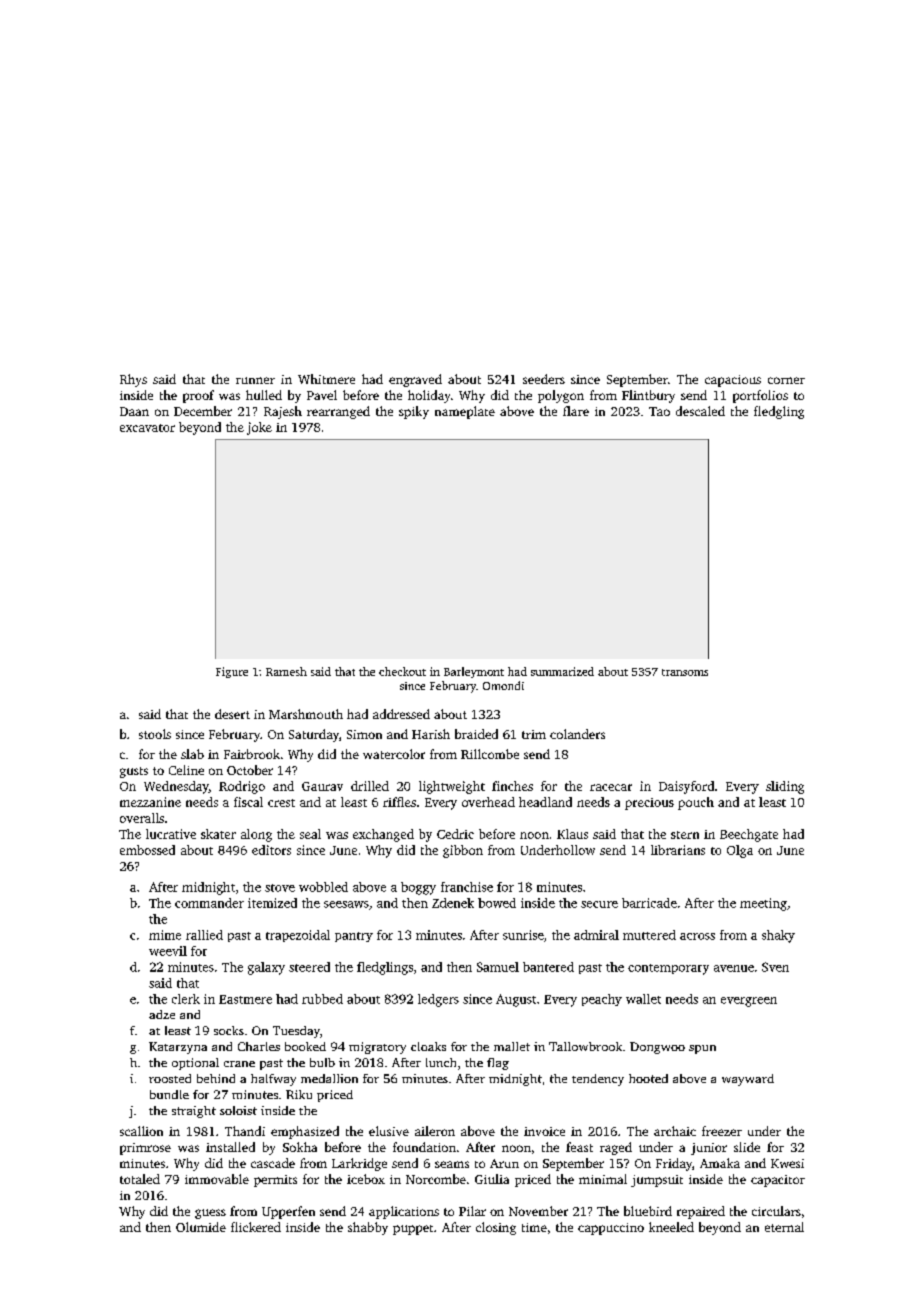 Image resolution: width=924 pixels, height=1308 pixels. What do you see at coordinates (562, 671) in the screenshot?
I see `summarized` at bounding box center [562, 671].
